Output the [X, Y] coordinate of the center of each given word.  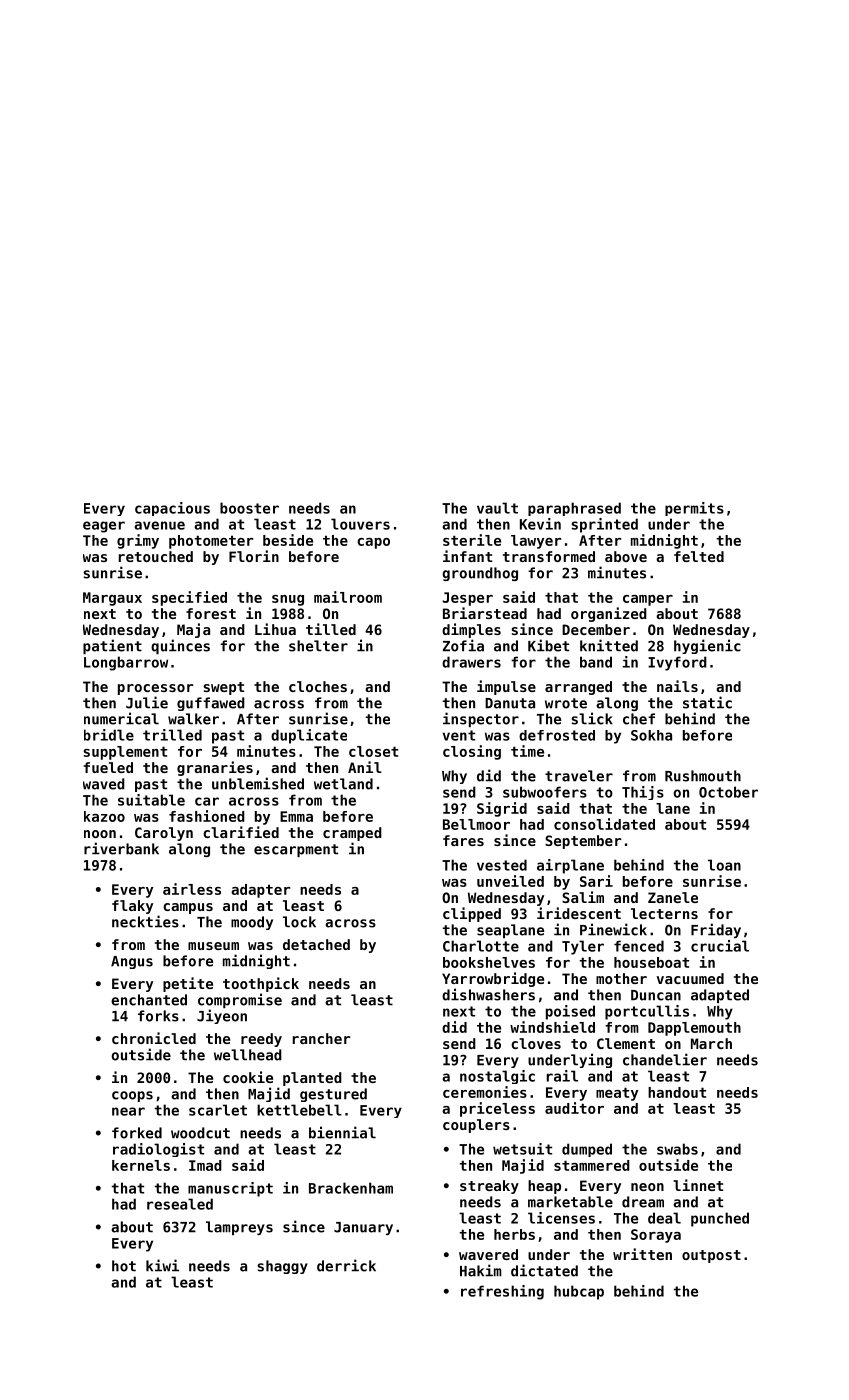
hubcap [579, 1292]
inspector [481, 719]
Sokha [651, 735]
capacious [172, 509]
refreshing [502, 1292]
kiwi [162, 1265]
